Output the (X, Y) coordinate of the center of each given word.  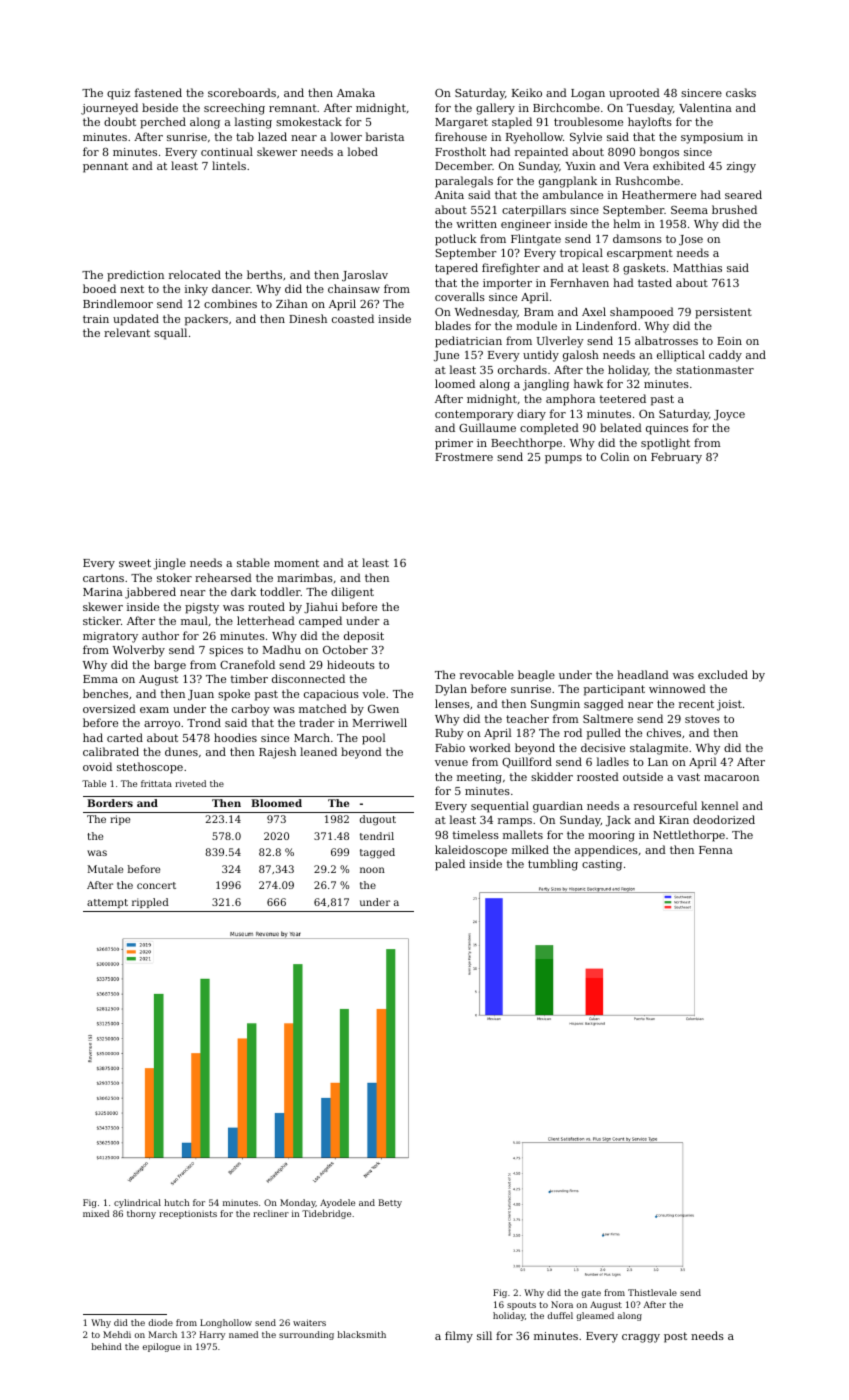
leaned (318, 751)
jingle (169, 564)
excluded (723, 674)
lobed (363, 151)
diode (160, 1322)
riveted (190, 783)
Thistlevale (652, 1292)
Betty (390, 1203)
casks (741, 92)
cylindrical (137, 1203)
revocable (487, 674)
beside (160, 107)
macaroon (731, 778)
